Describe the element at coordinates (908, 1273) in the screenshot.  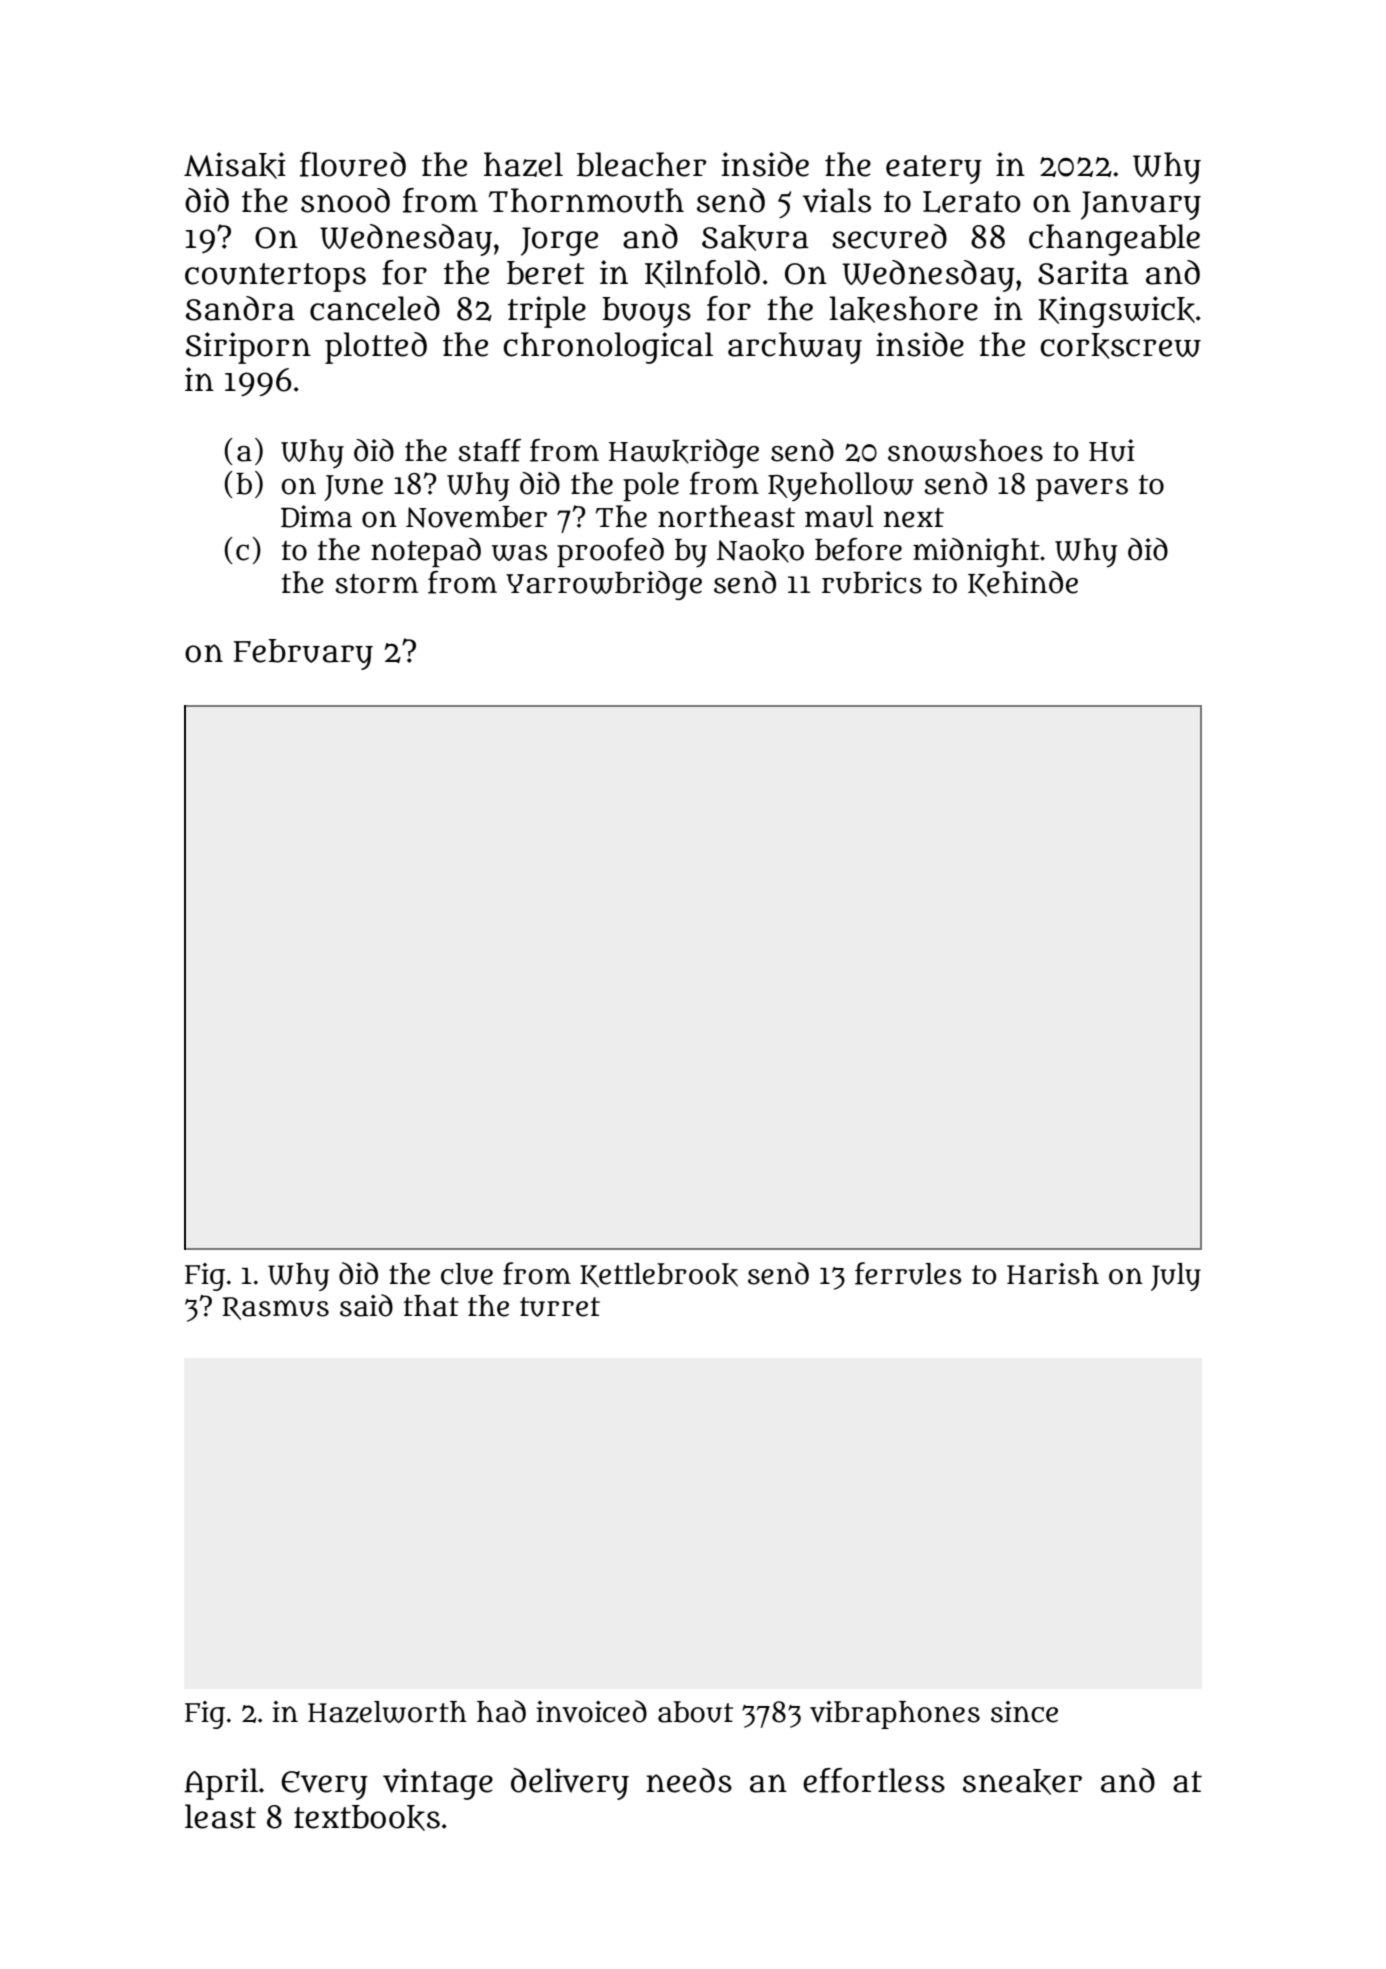
I see `ferrules` at that location.
